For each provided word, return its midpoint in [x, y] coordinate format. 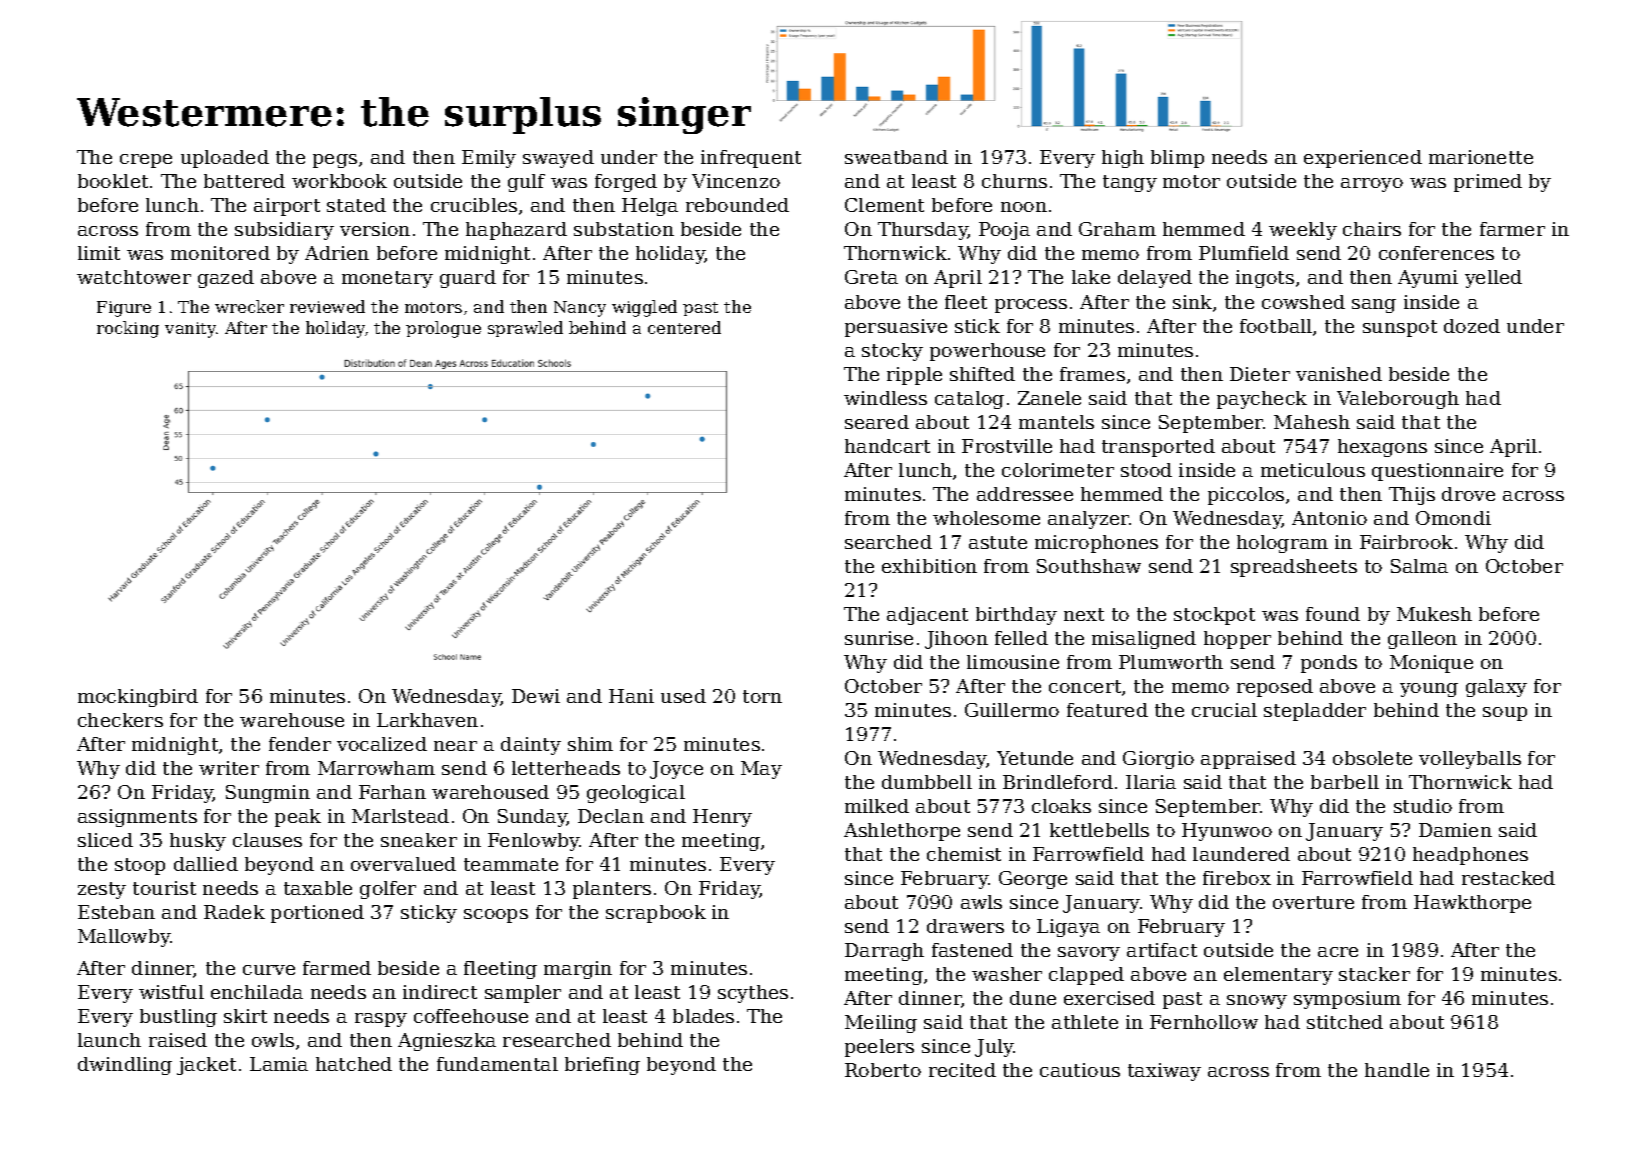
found [1333, 614]
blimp [1177, 159]
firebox [1237, 878]
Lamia [279, 1064]
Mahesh [1312, 422]
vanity [191, 330]
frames [1092, 374]
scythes [753, 994]
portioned [317, 914]
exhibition [929, 566]
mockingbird [138, 698]
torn [762, 696]
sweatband [896, 157]
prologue [443, 329]
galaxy [1496, 688]
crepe [146, 161]
